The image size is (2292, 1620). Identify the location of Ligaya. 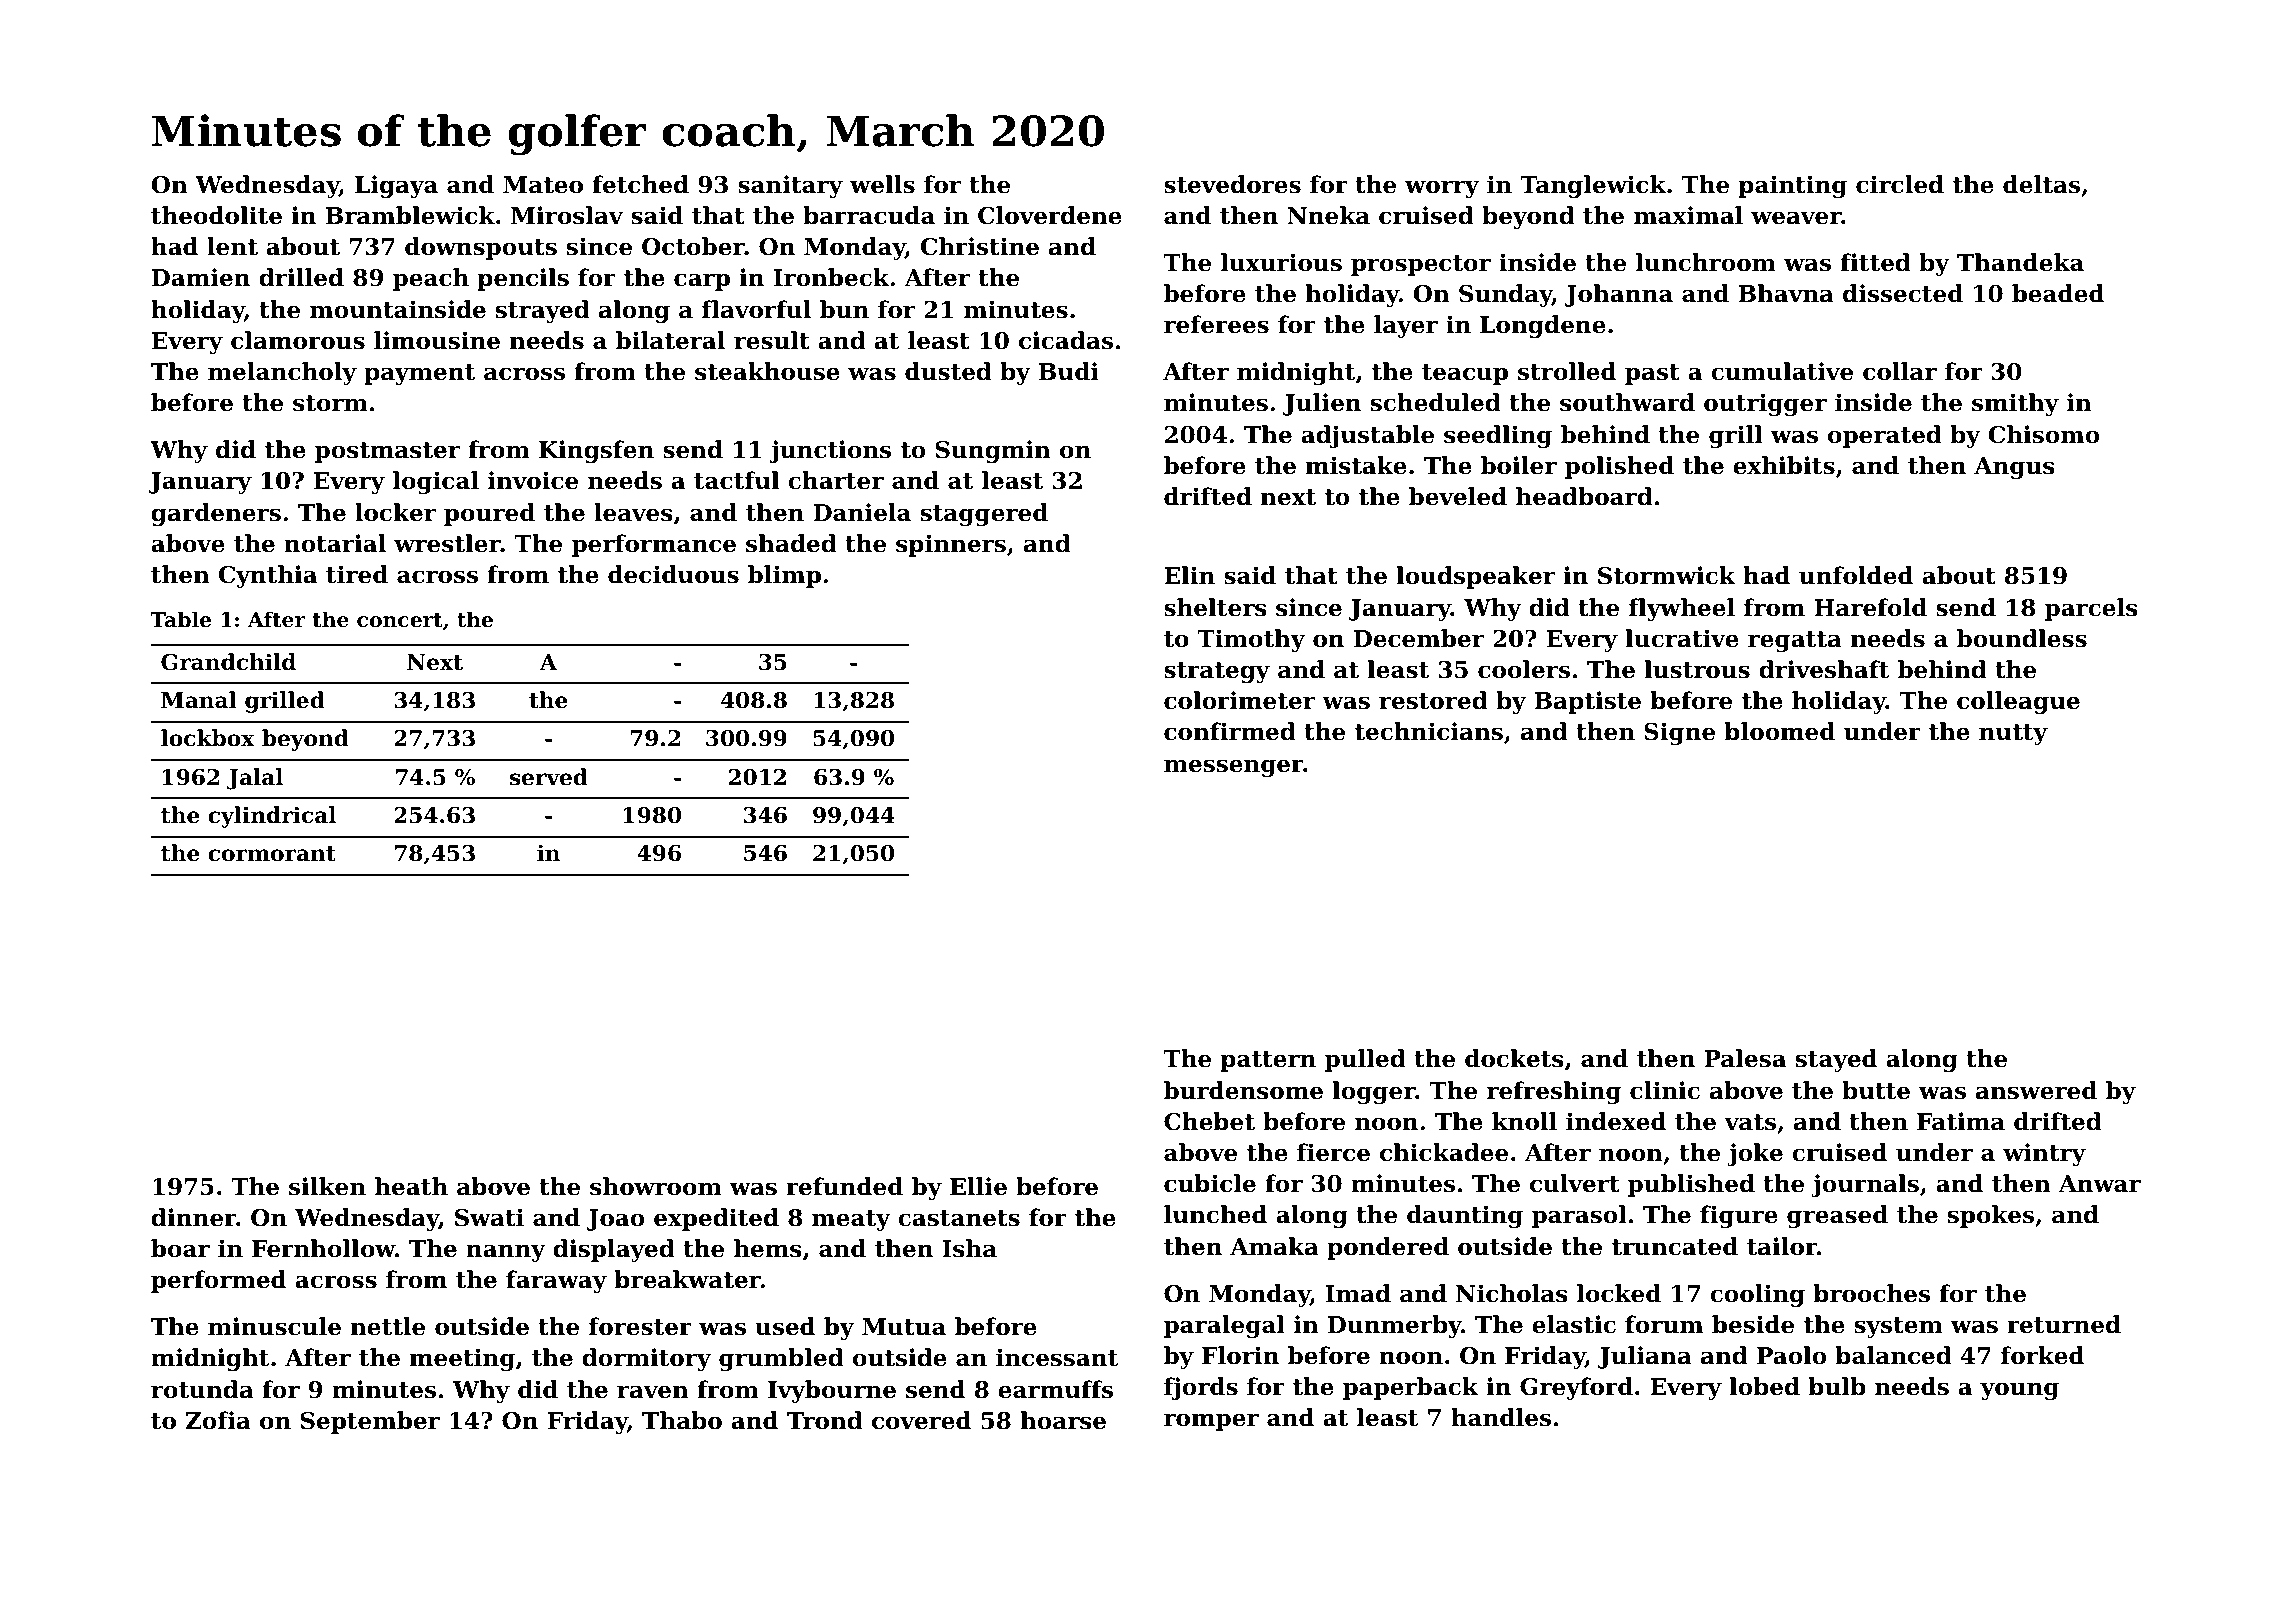
(396, 186).
